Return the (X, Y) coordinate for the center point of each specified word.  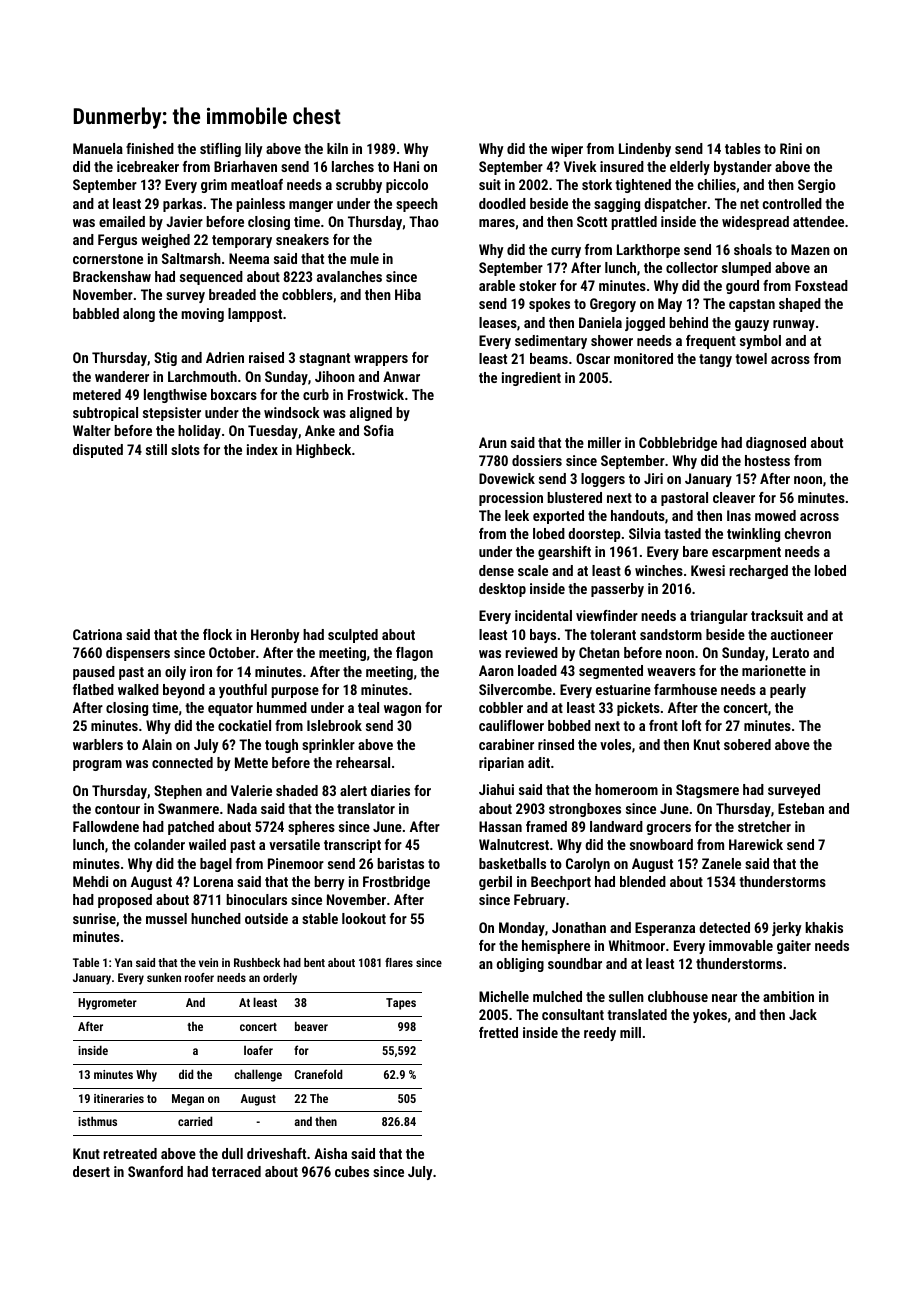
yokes (710, 1016)
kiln (337, 148)
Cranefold (319, 1074)
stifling (220, 150)
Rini (791, 148)
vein (208, 962)
